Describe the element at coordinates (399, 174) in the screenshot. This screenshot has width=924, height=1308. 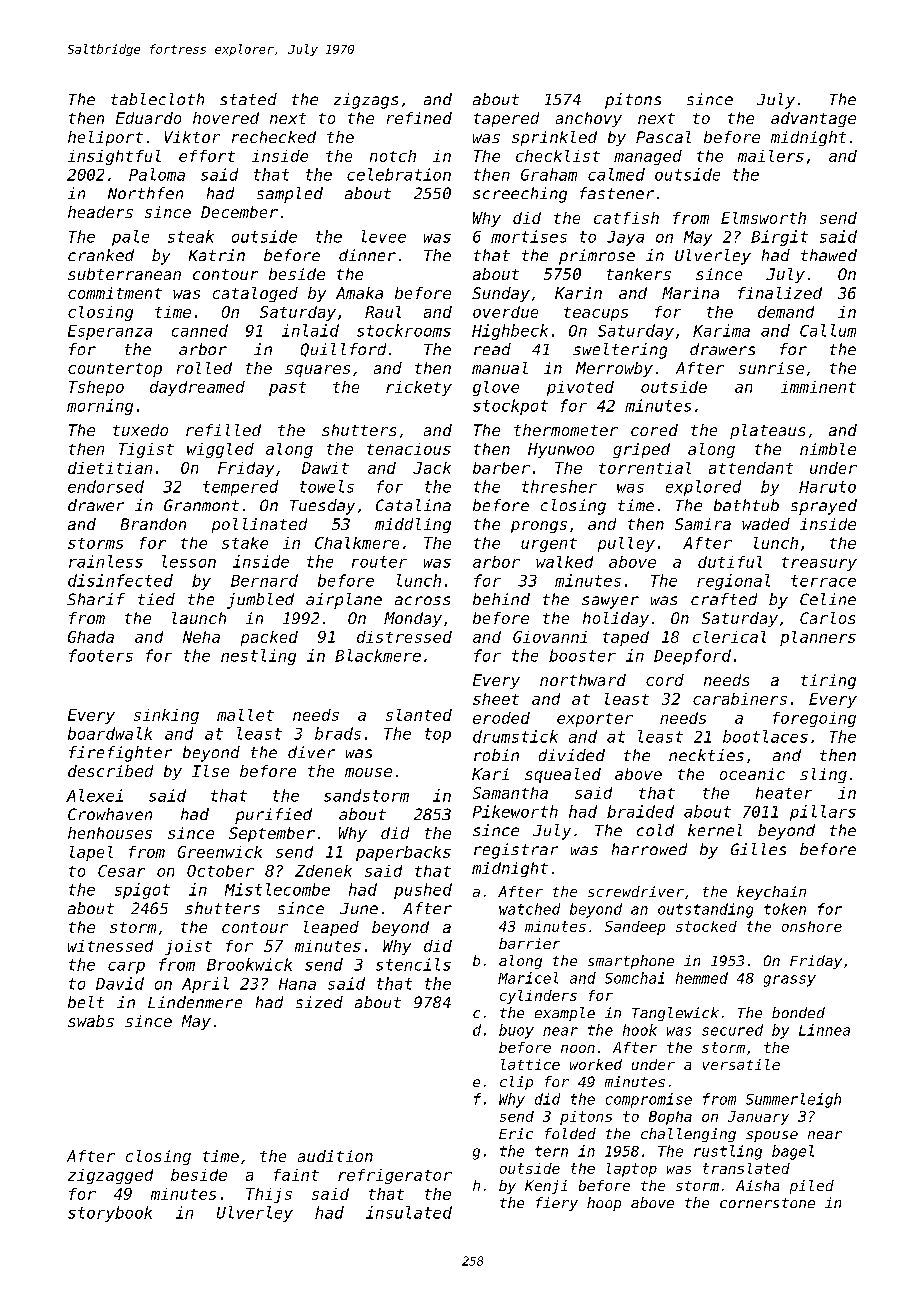
I see `celebration` at that location.
